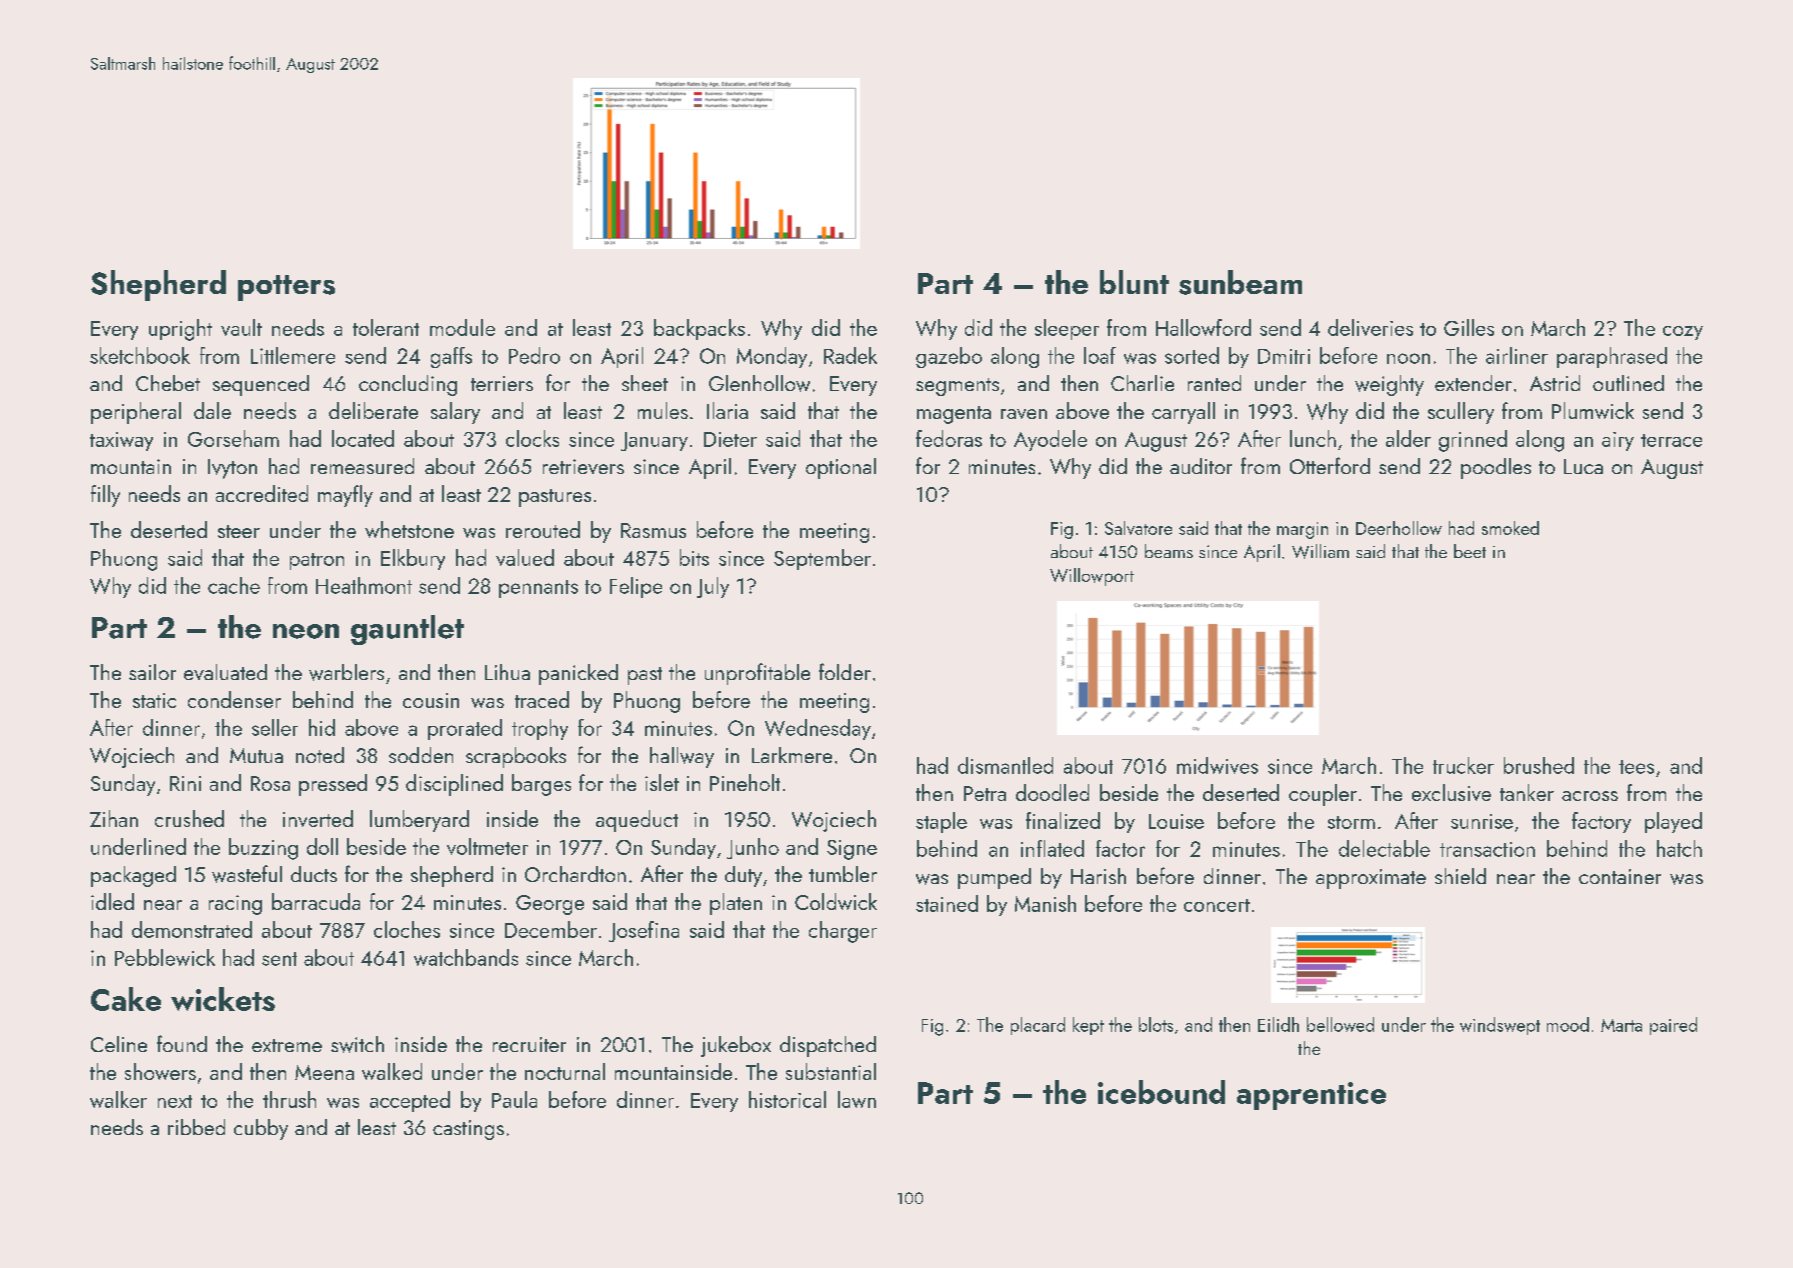  What do you see at coordinates (324, 1072) in the page?
I see `Meena` at bounding box center [324, 1072].
